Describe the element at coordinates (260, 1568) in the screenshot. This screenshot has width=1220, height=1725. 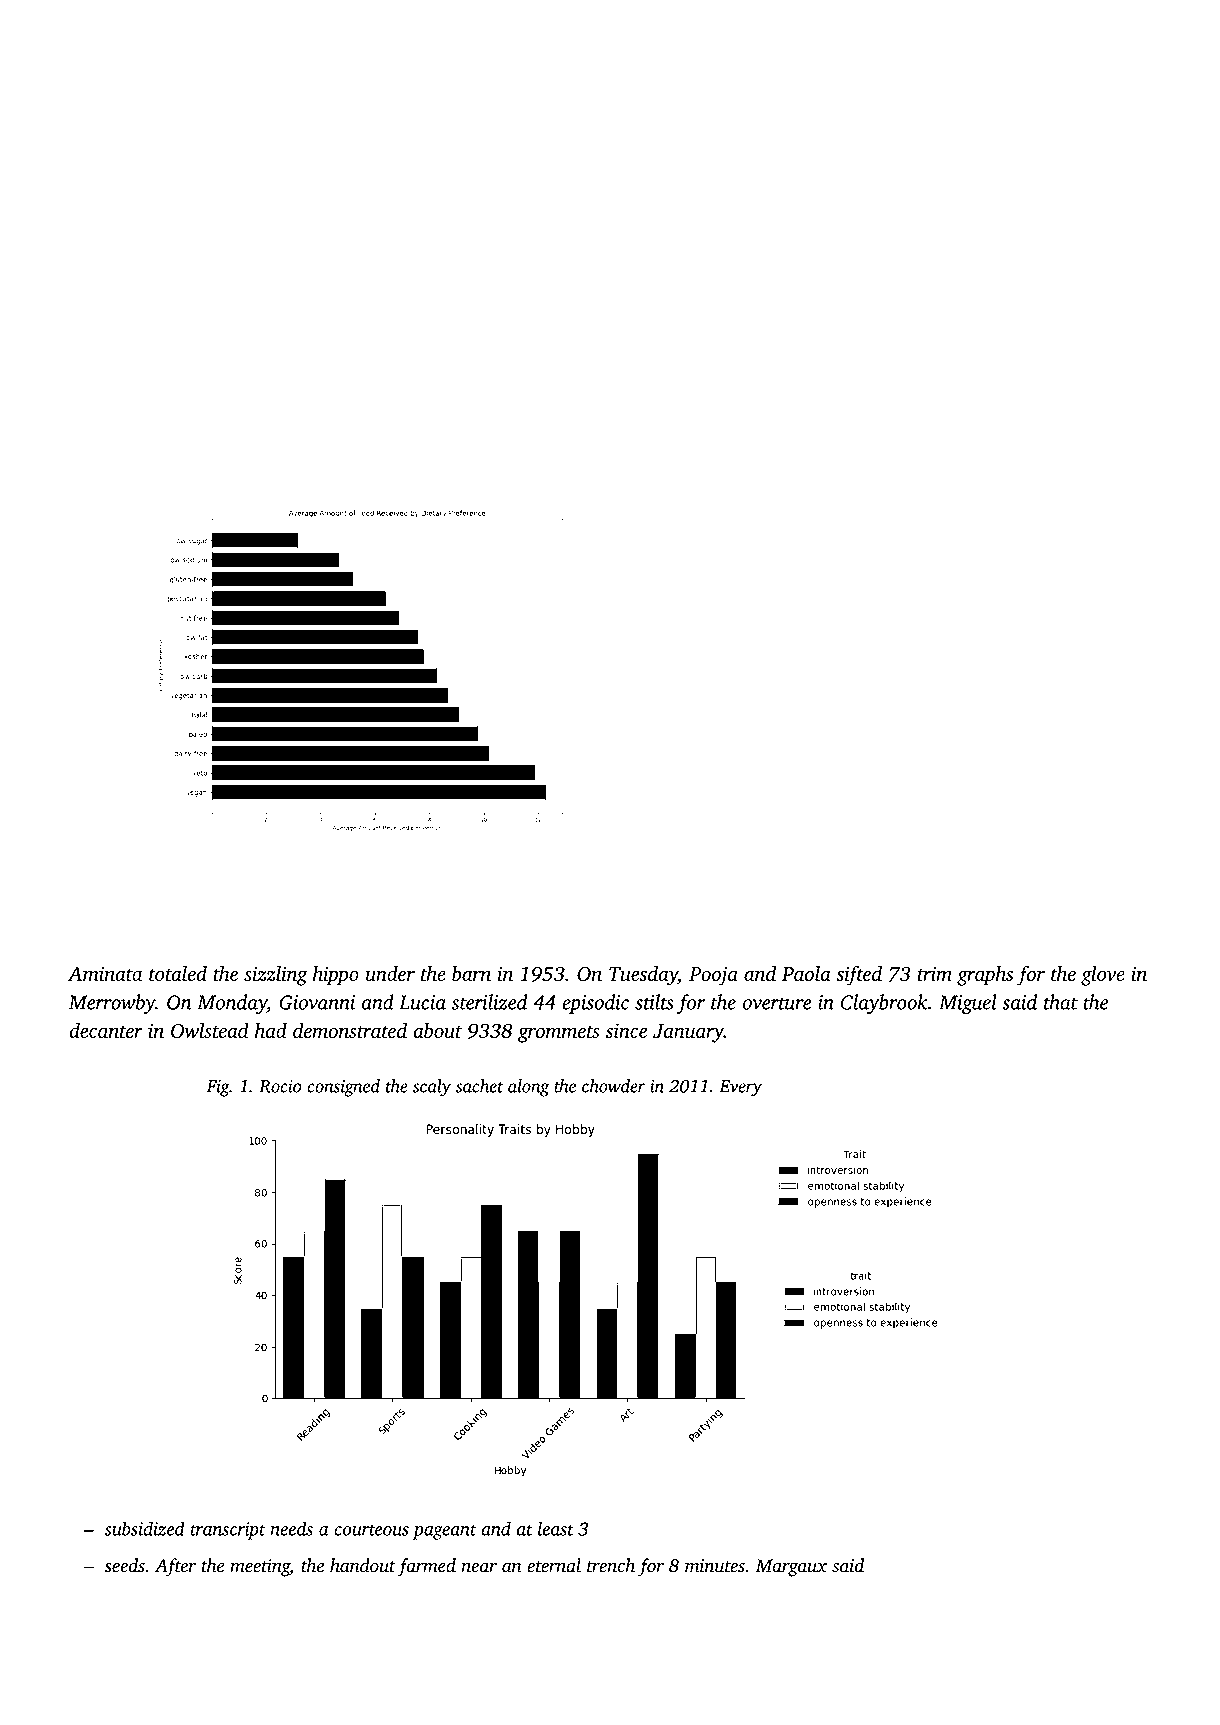
I see `meeting` at that location.
